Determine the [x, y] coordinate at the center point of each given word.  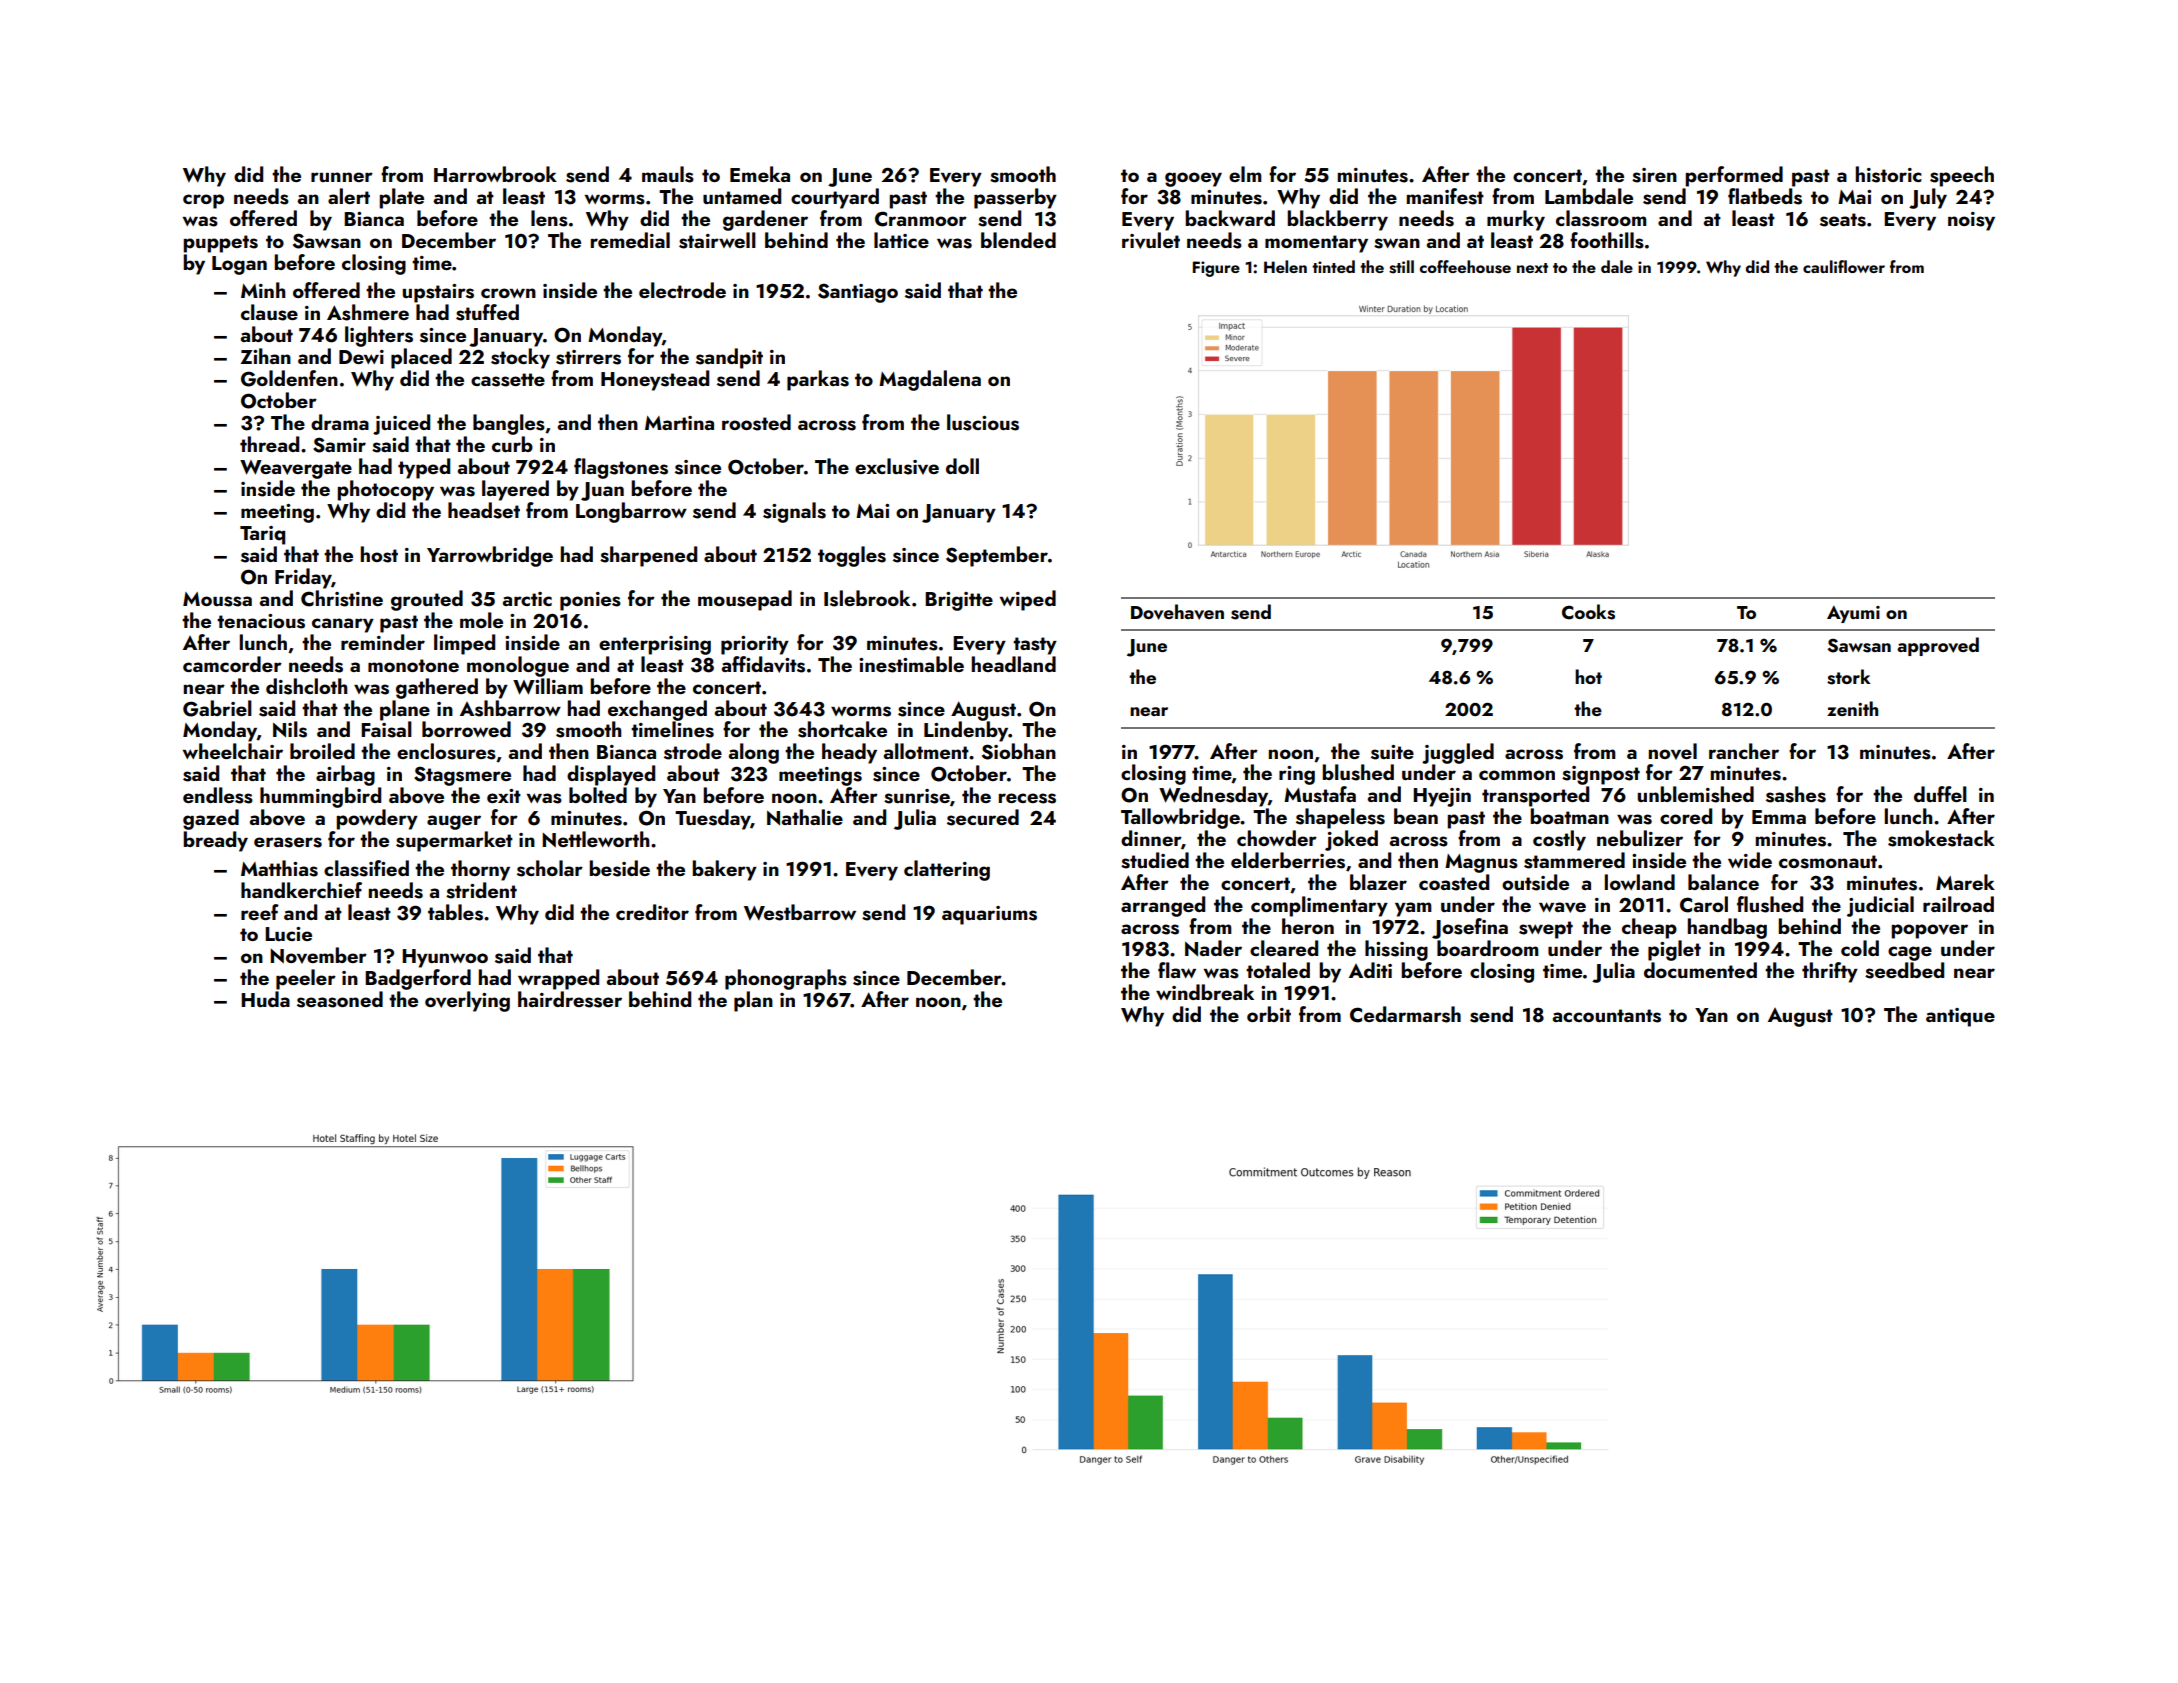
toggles [852, 556]
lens [549, 218]
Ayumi [1853, 614]
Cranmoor [921, 219]
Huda [265, 999]
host [379, 554]
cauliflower [1844, 266]
